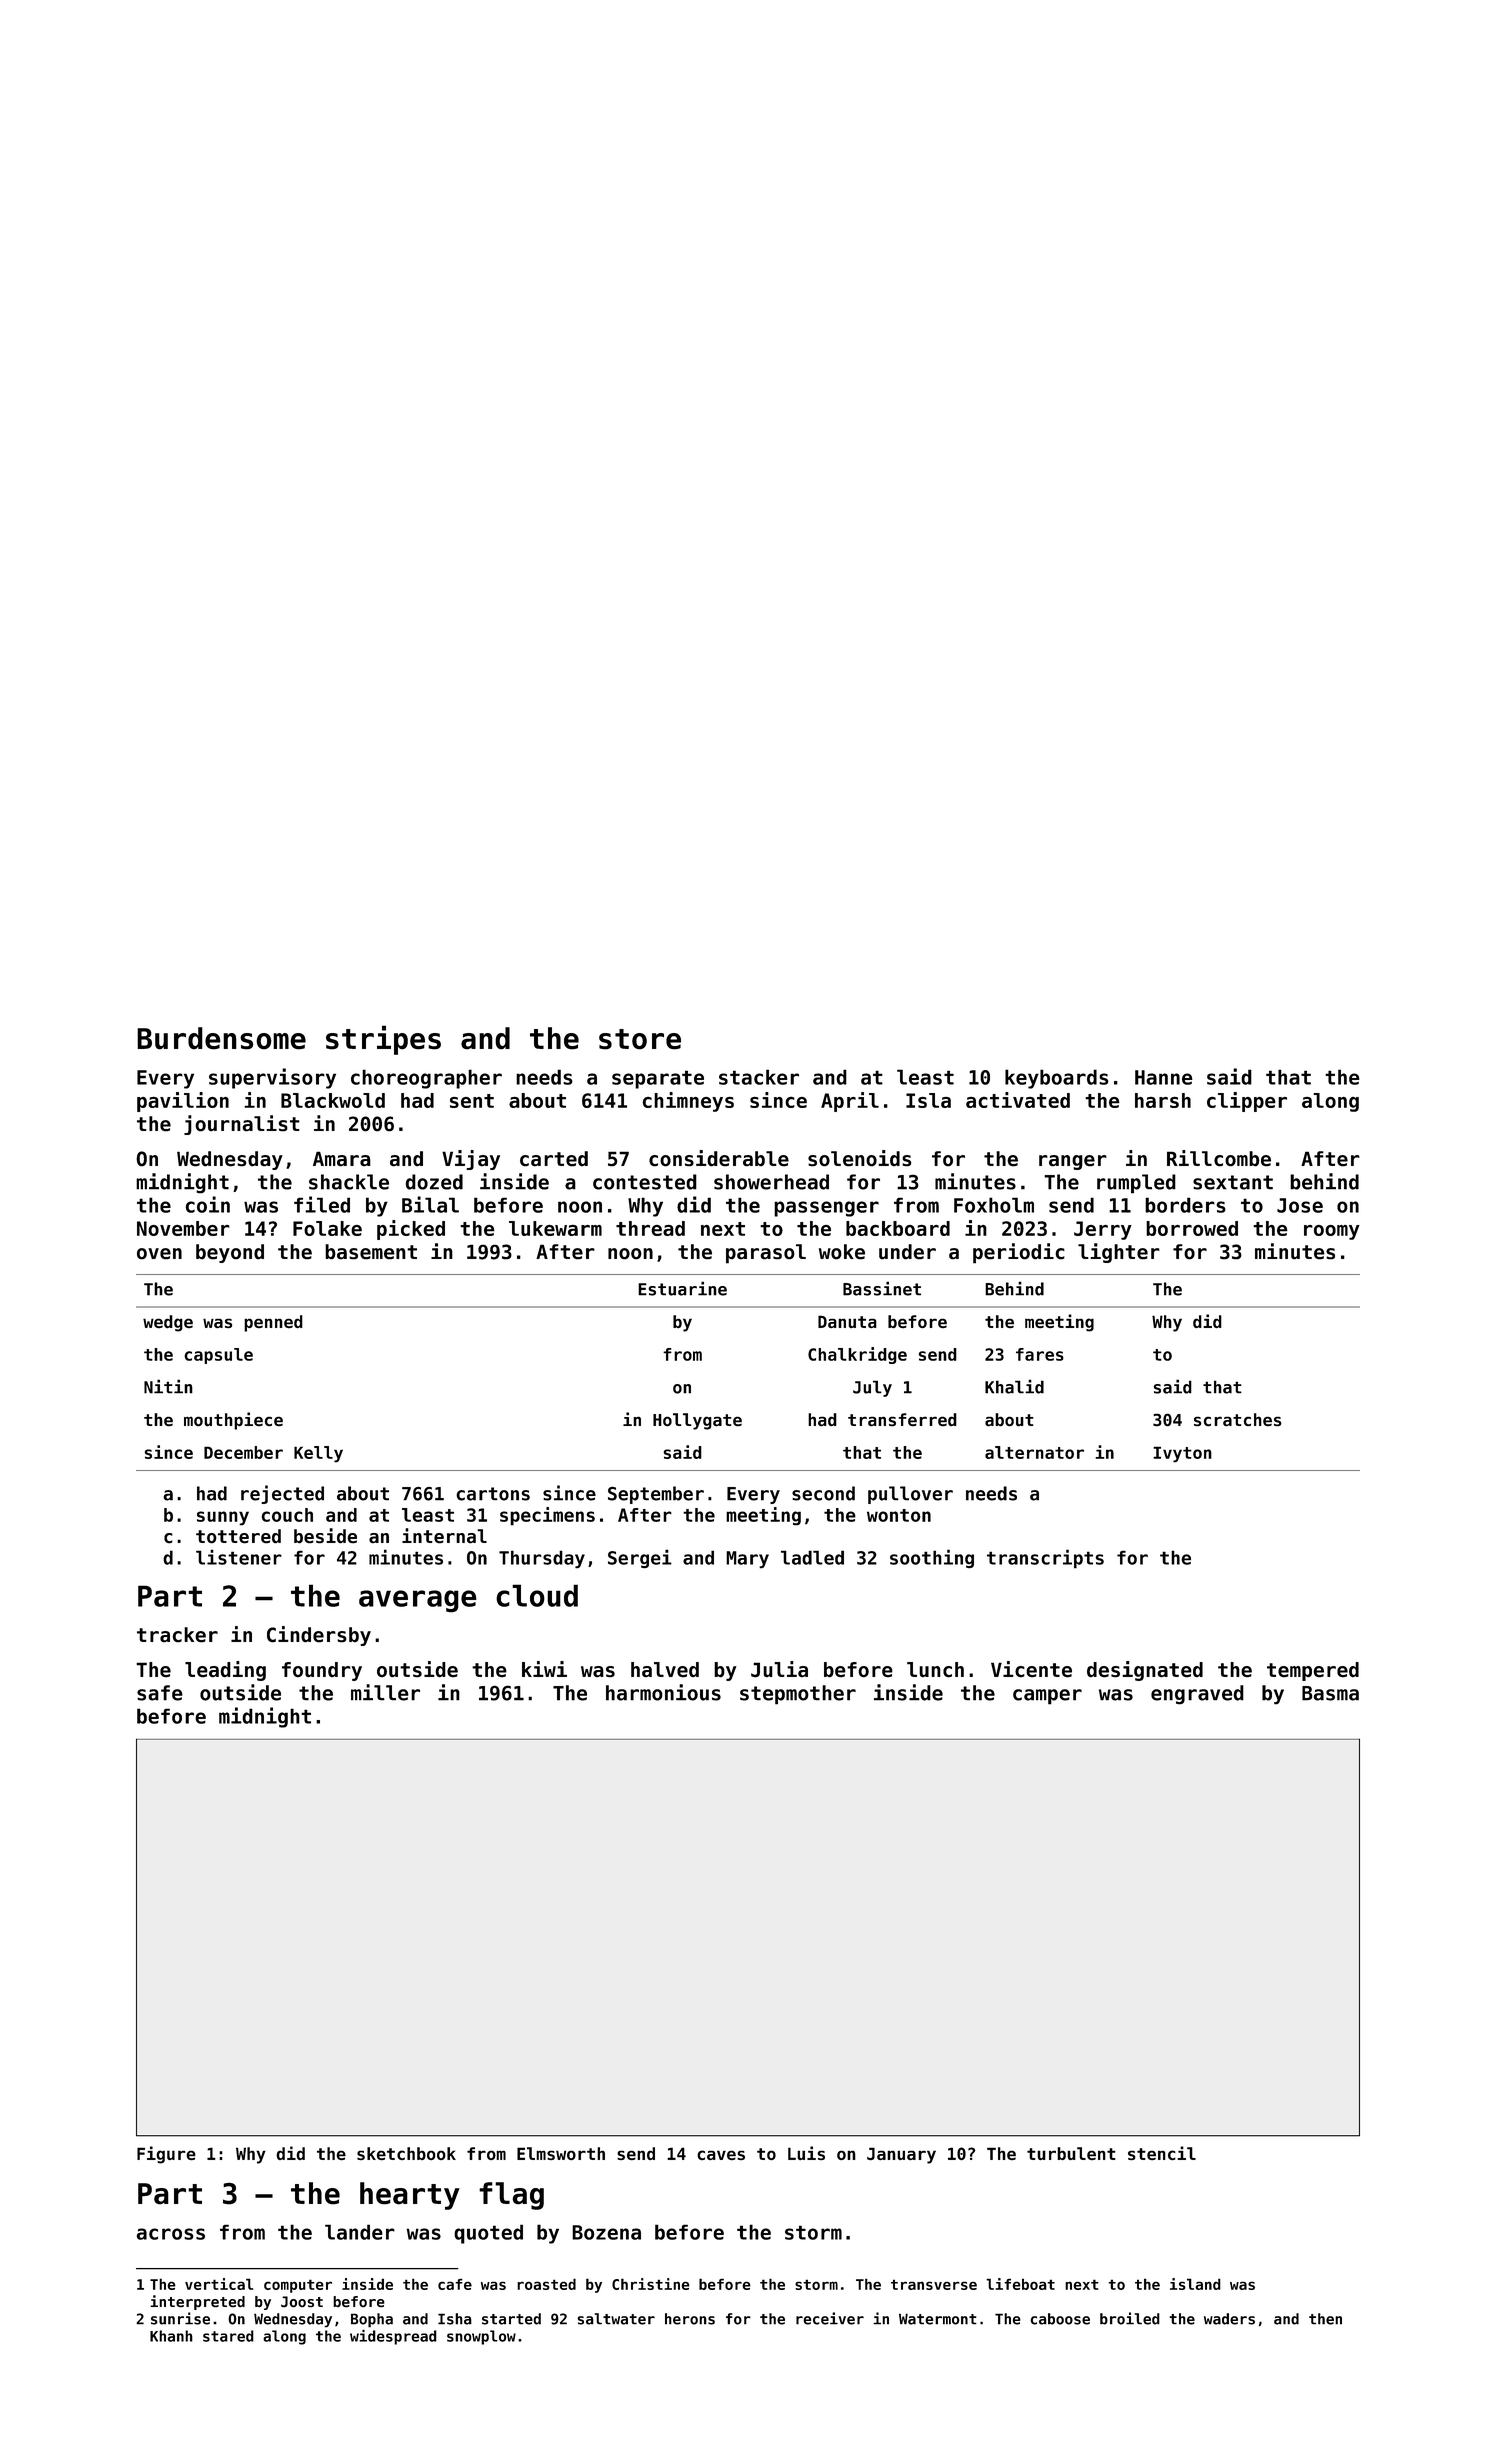  I want to click on Hanne, so click(1163, 1077).
